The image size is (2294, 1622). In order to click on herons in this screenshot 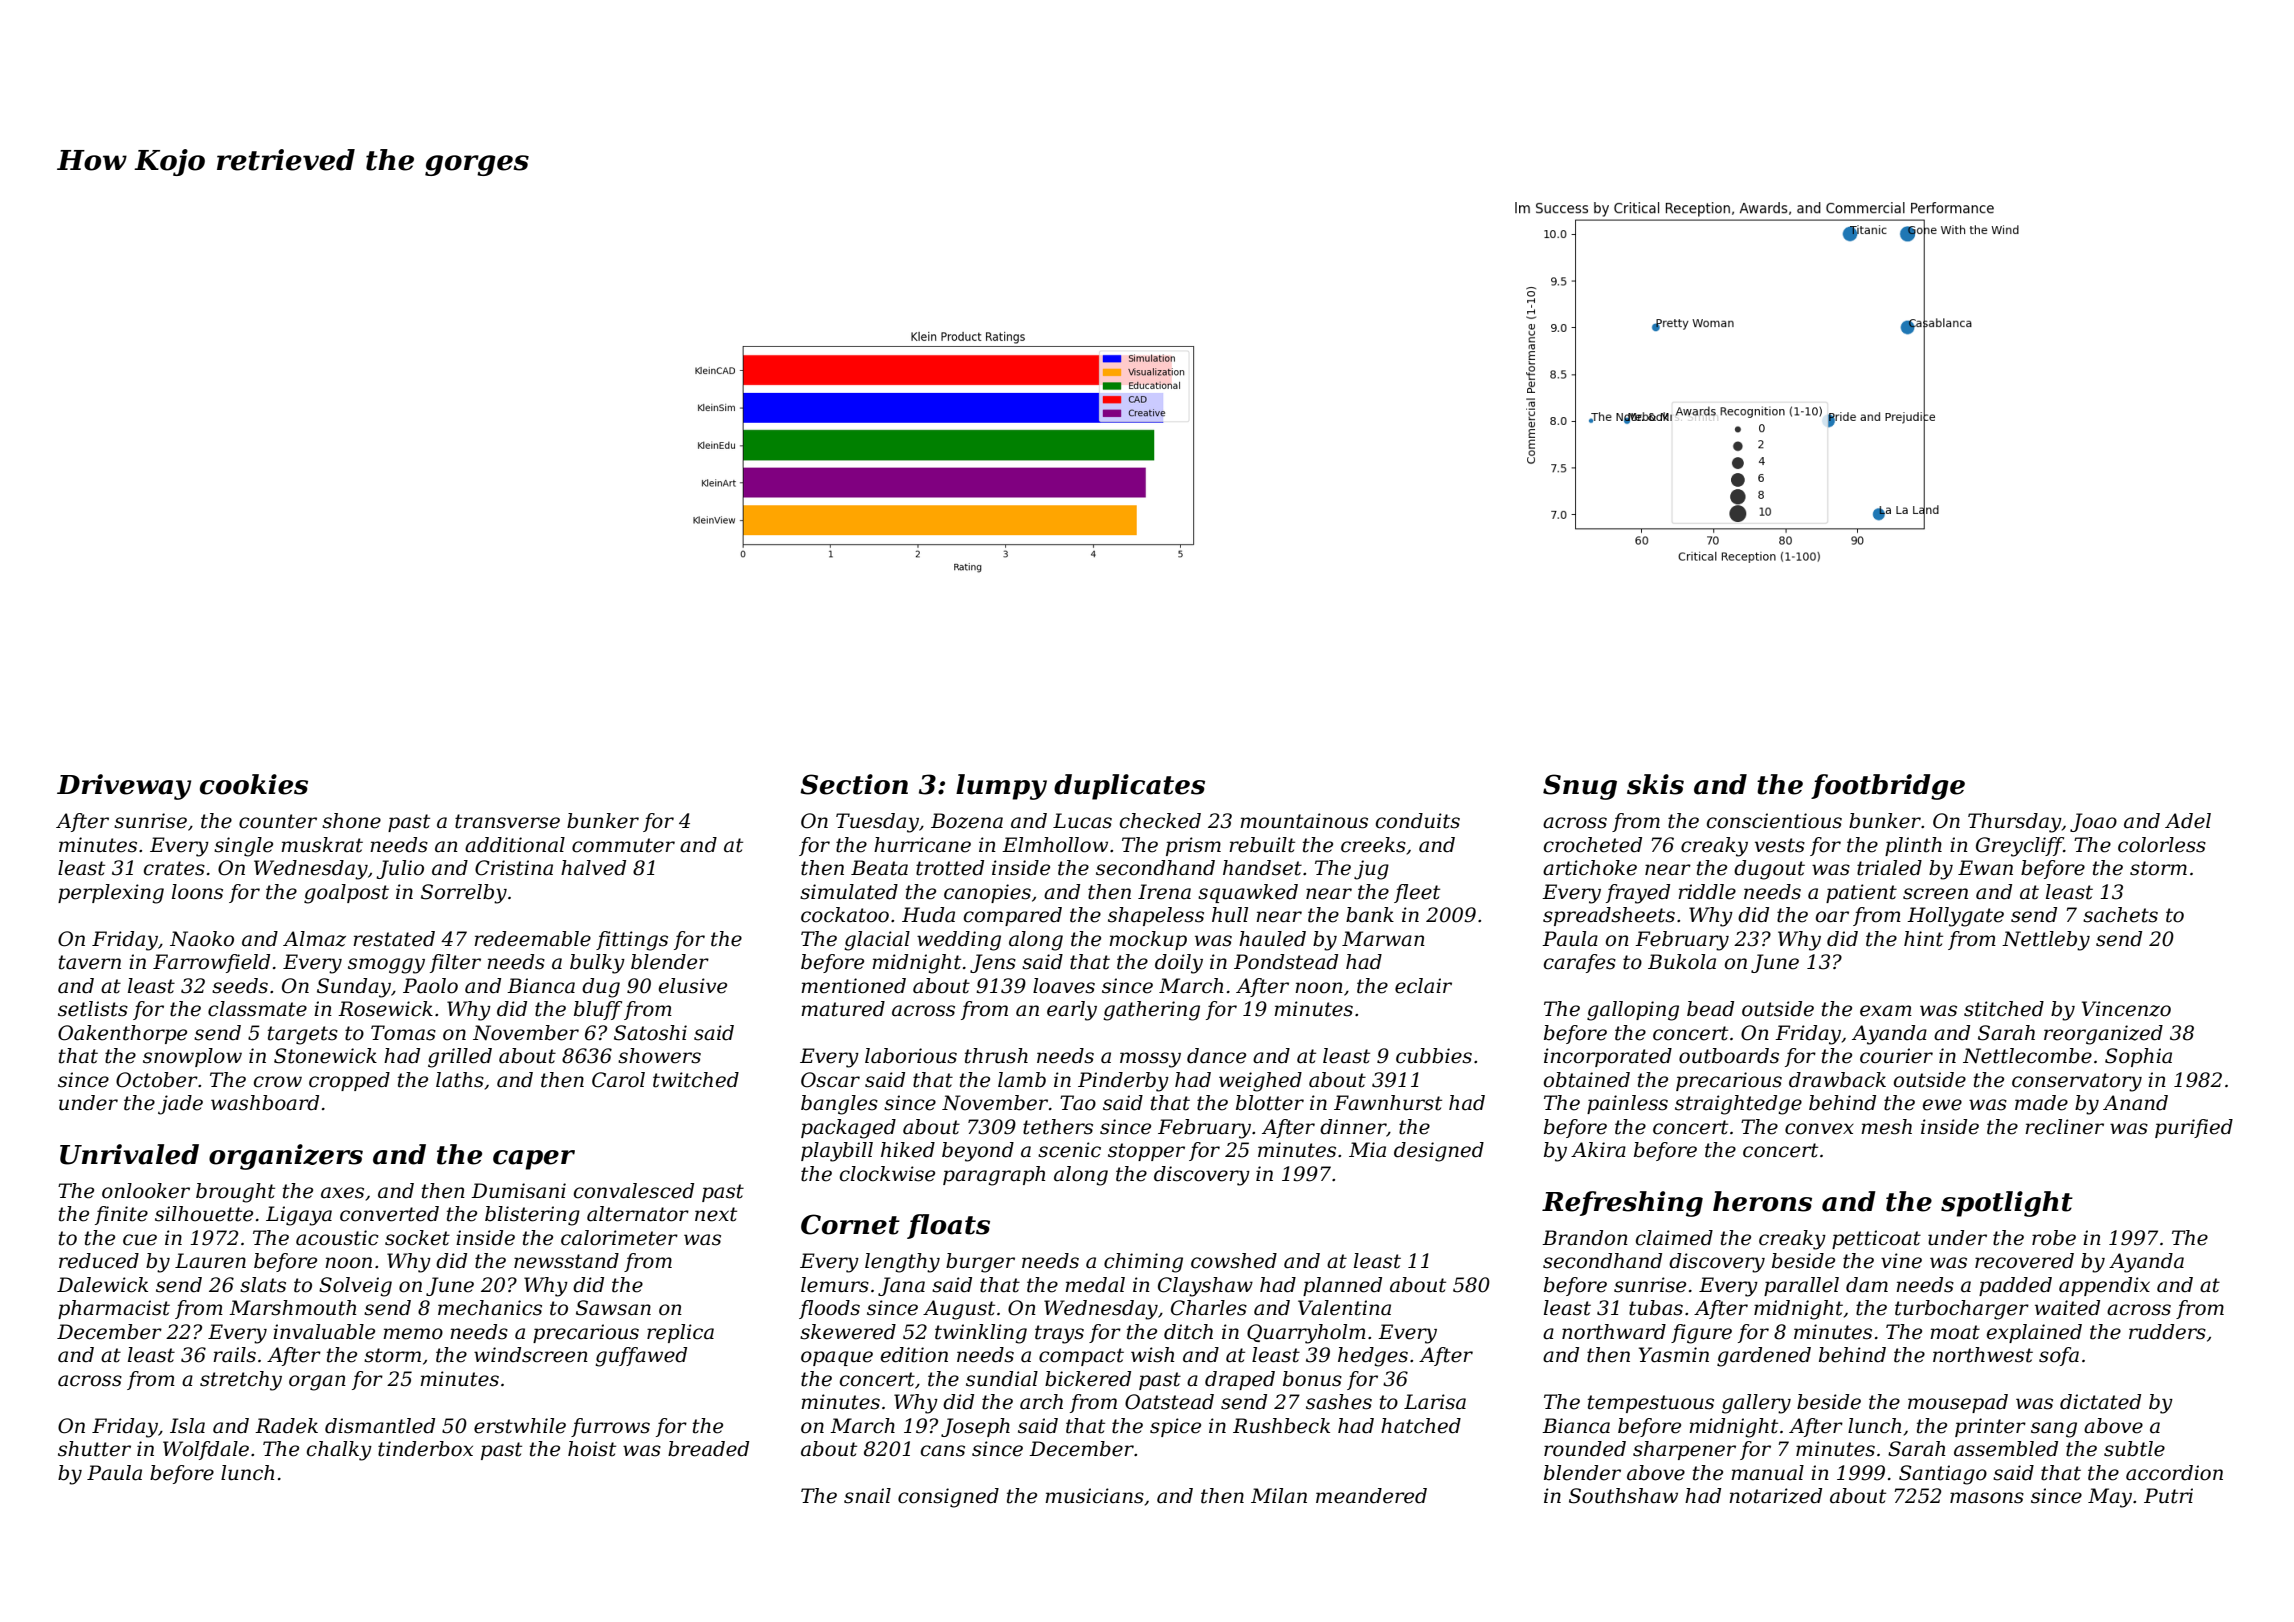, I will do `click(1762, 1201)`.
